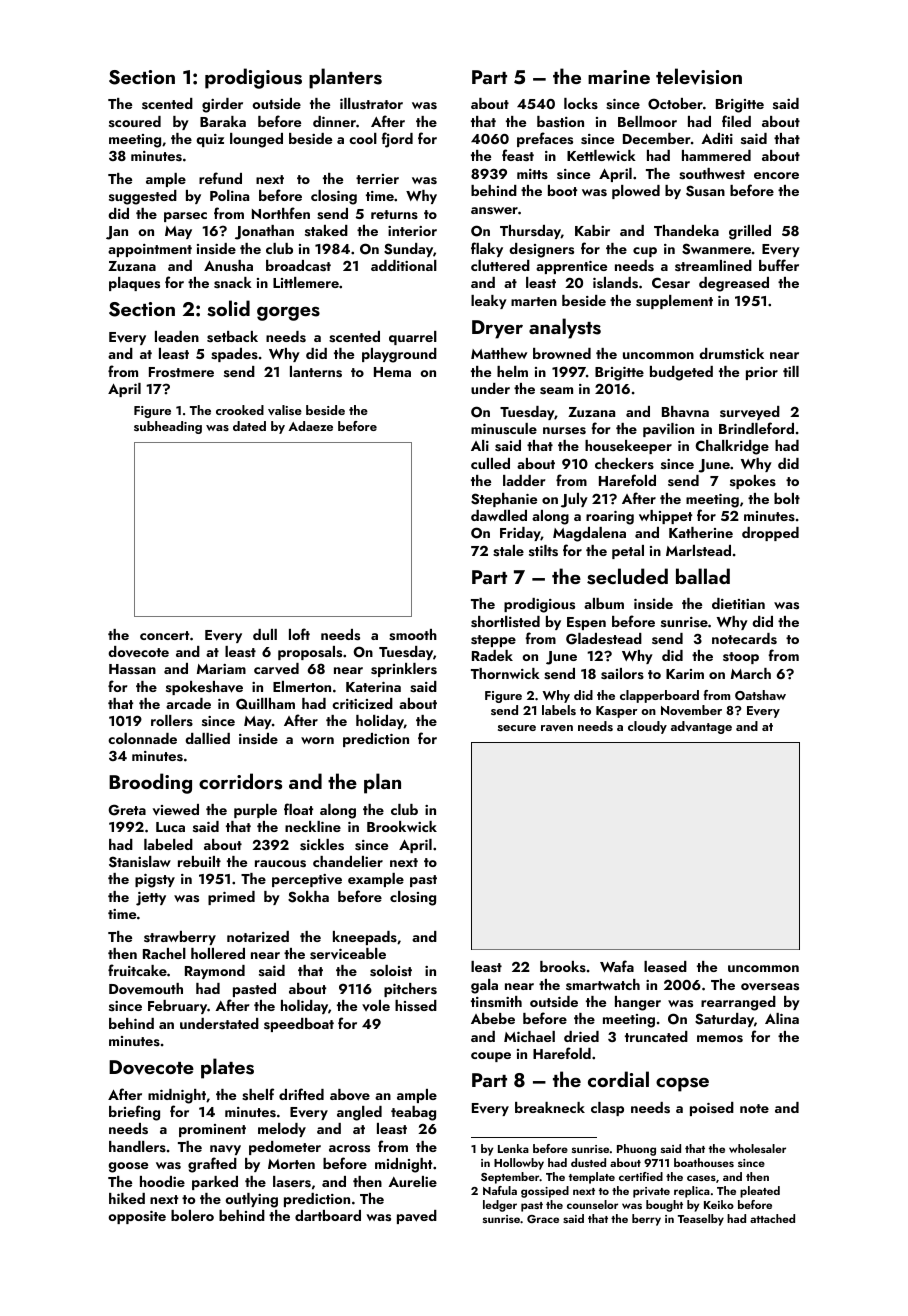  I want to click on coupe, so click(491, 1057).
